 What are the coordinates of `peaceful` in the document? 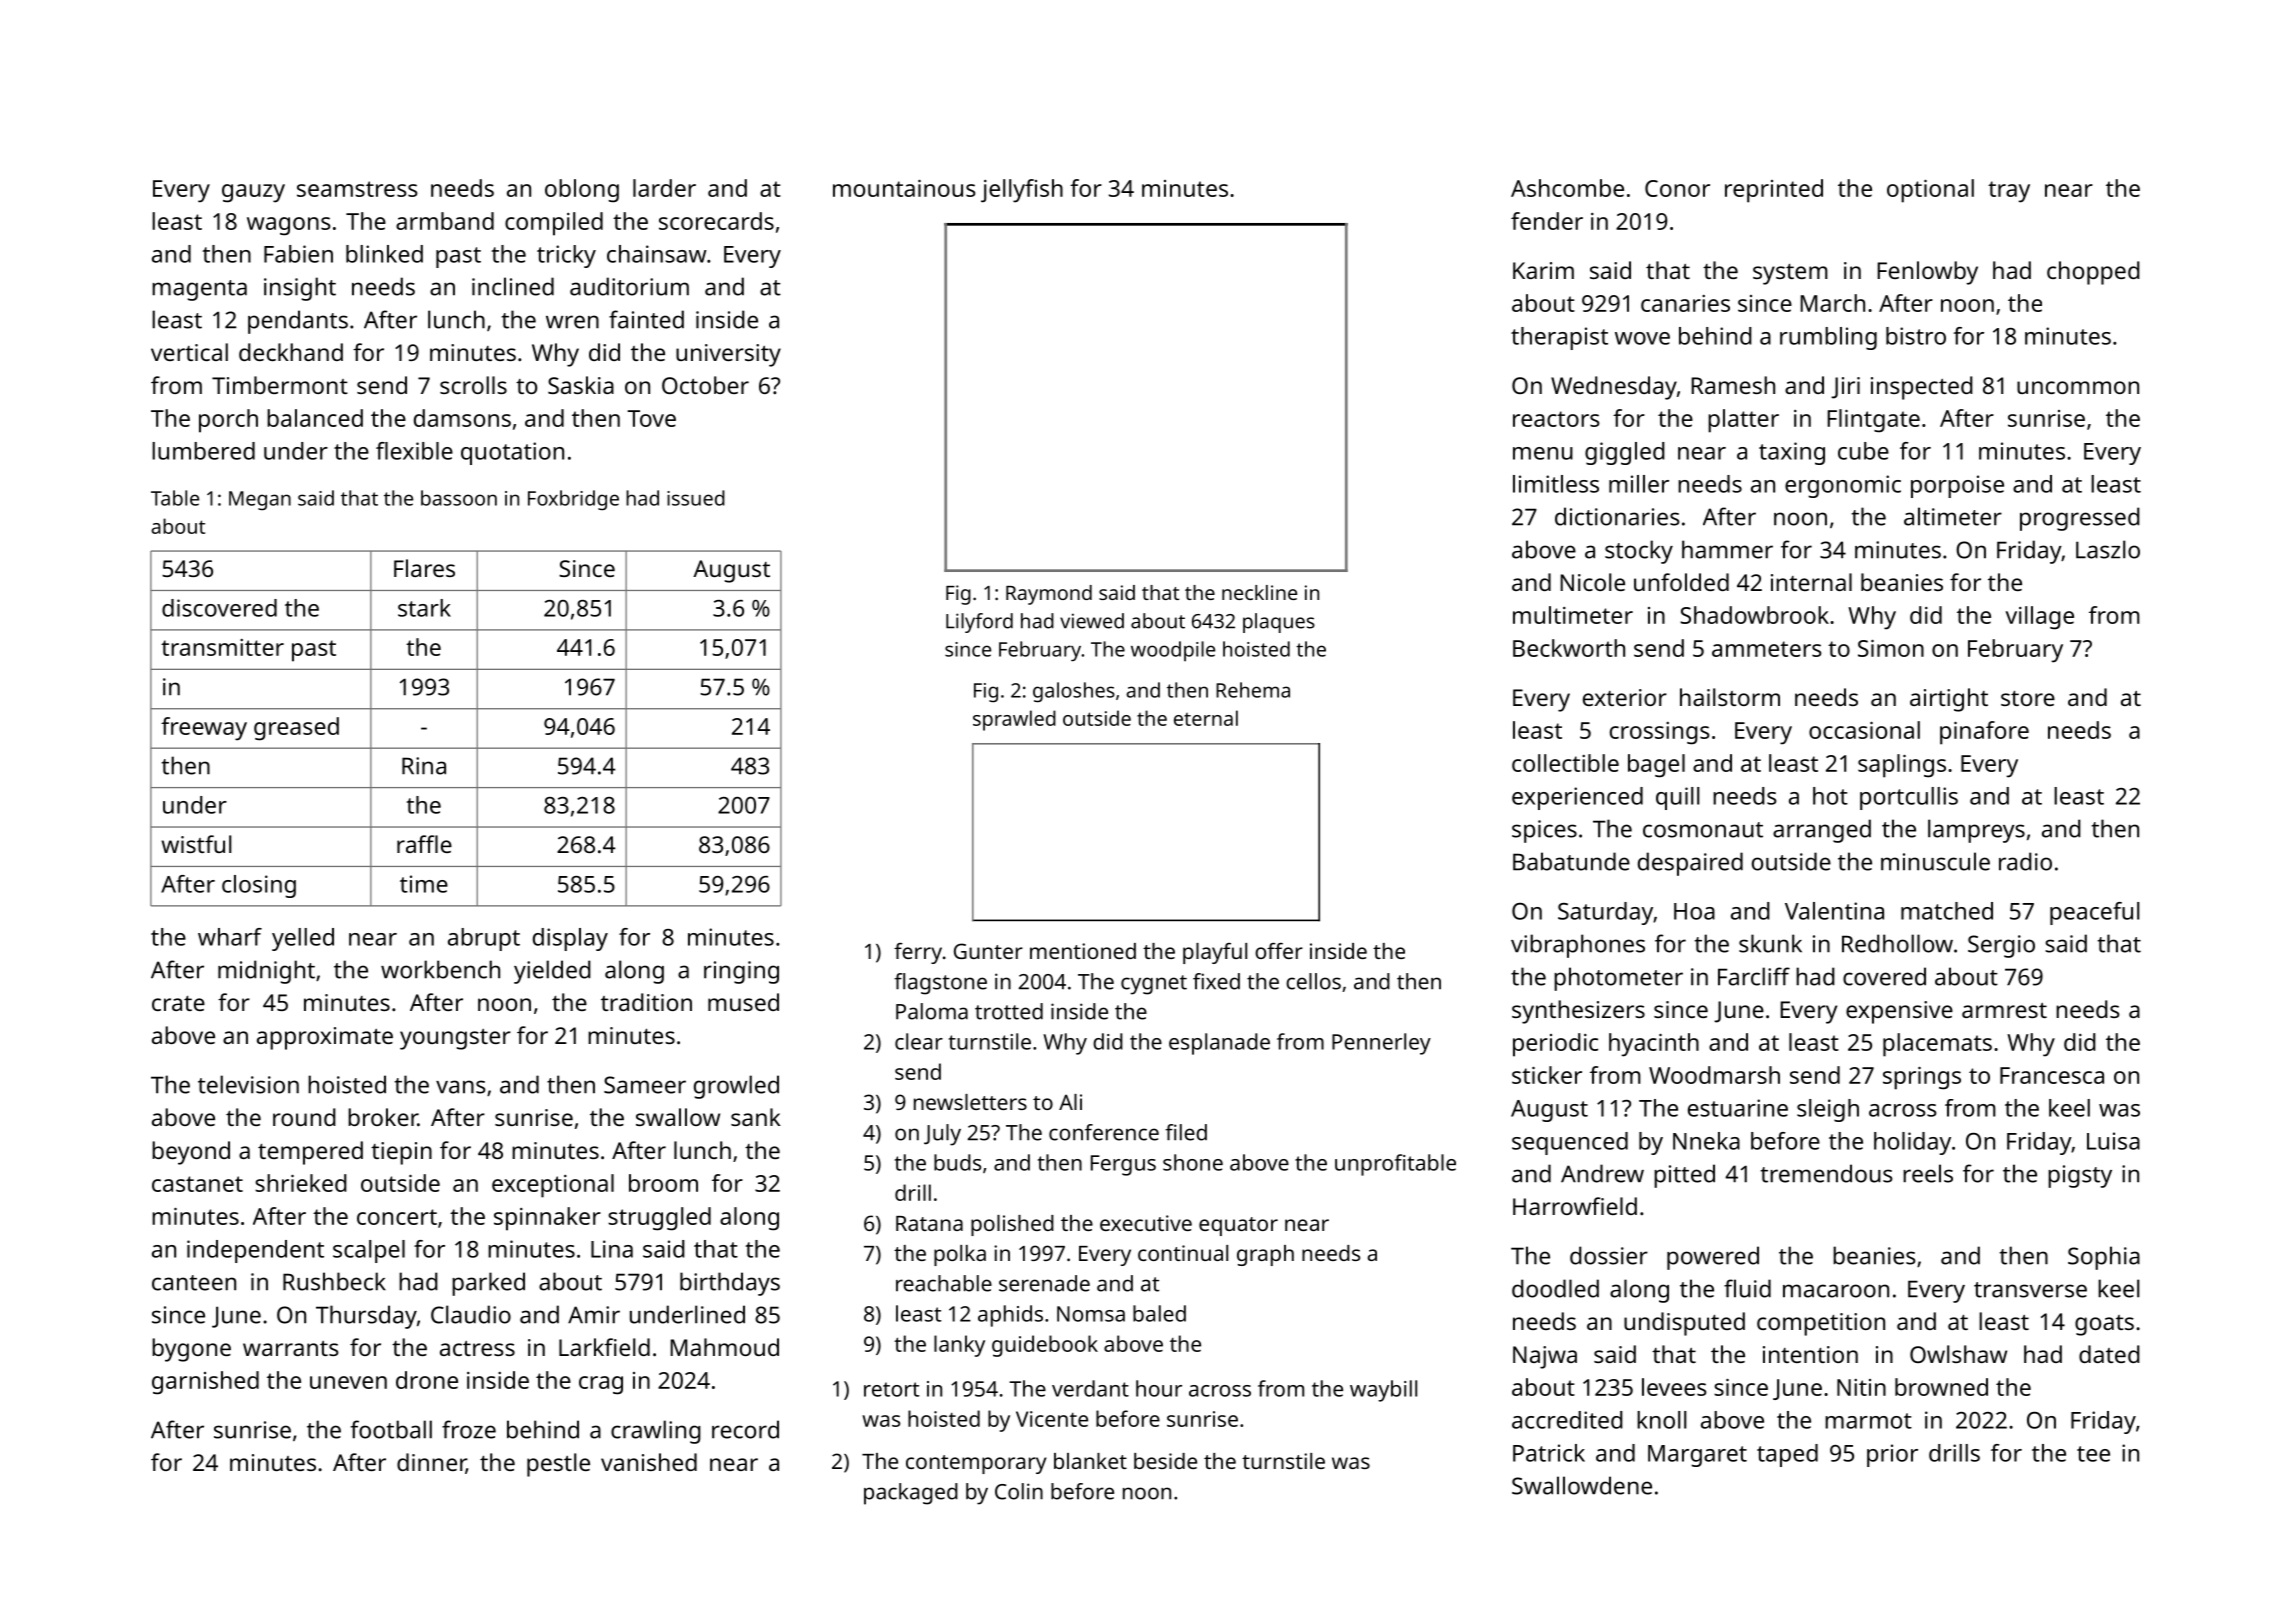 It's located at (2095, 913).
